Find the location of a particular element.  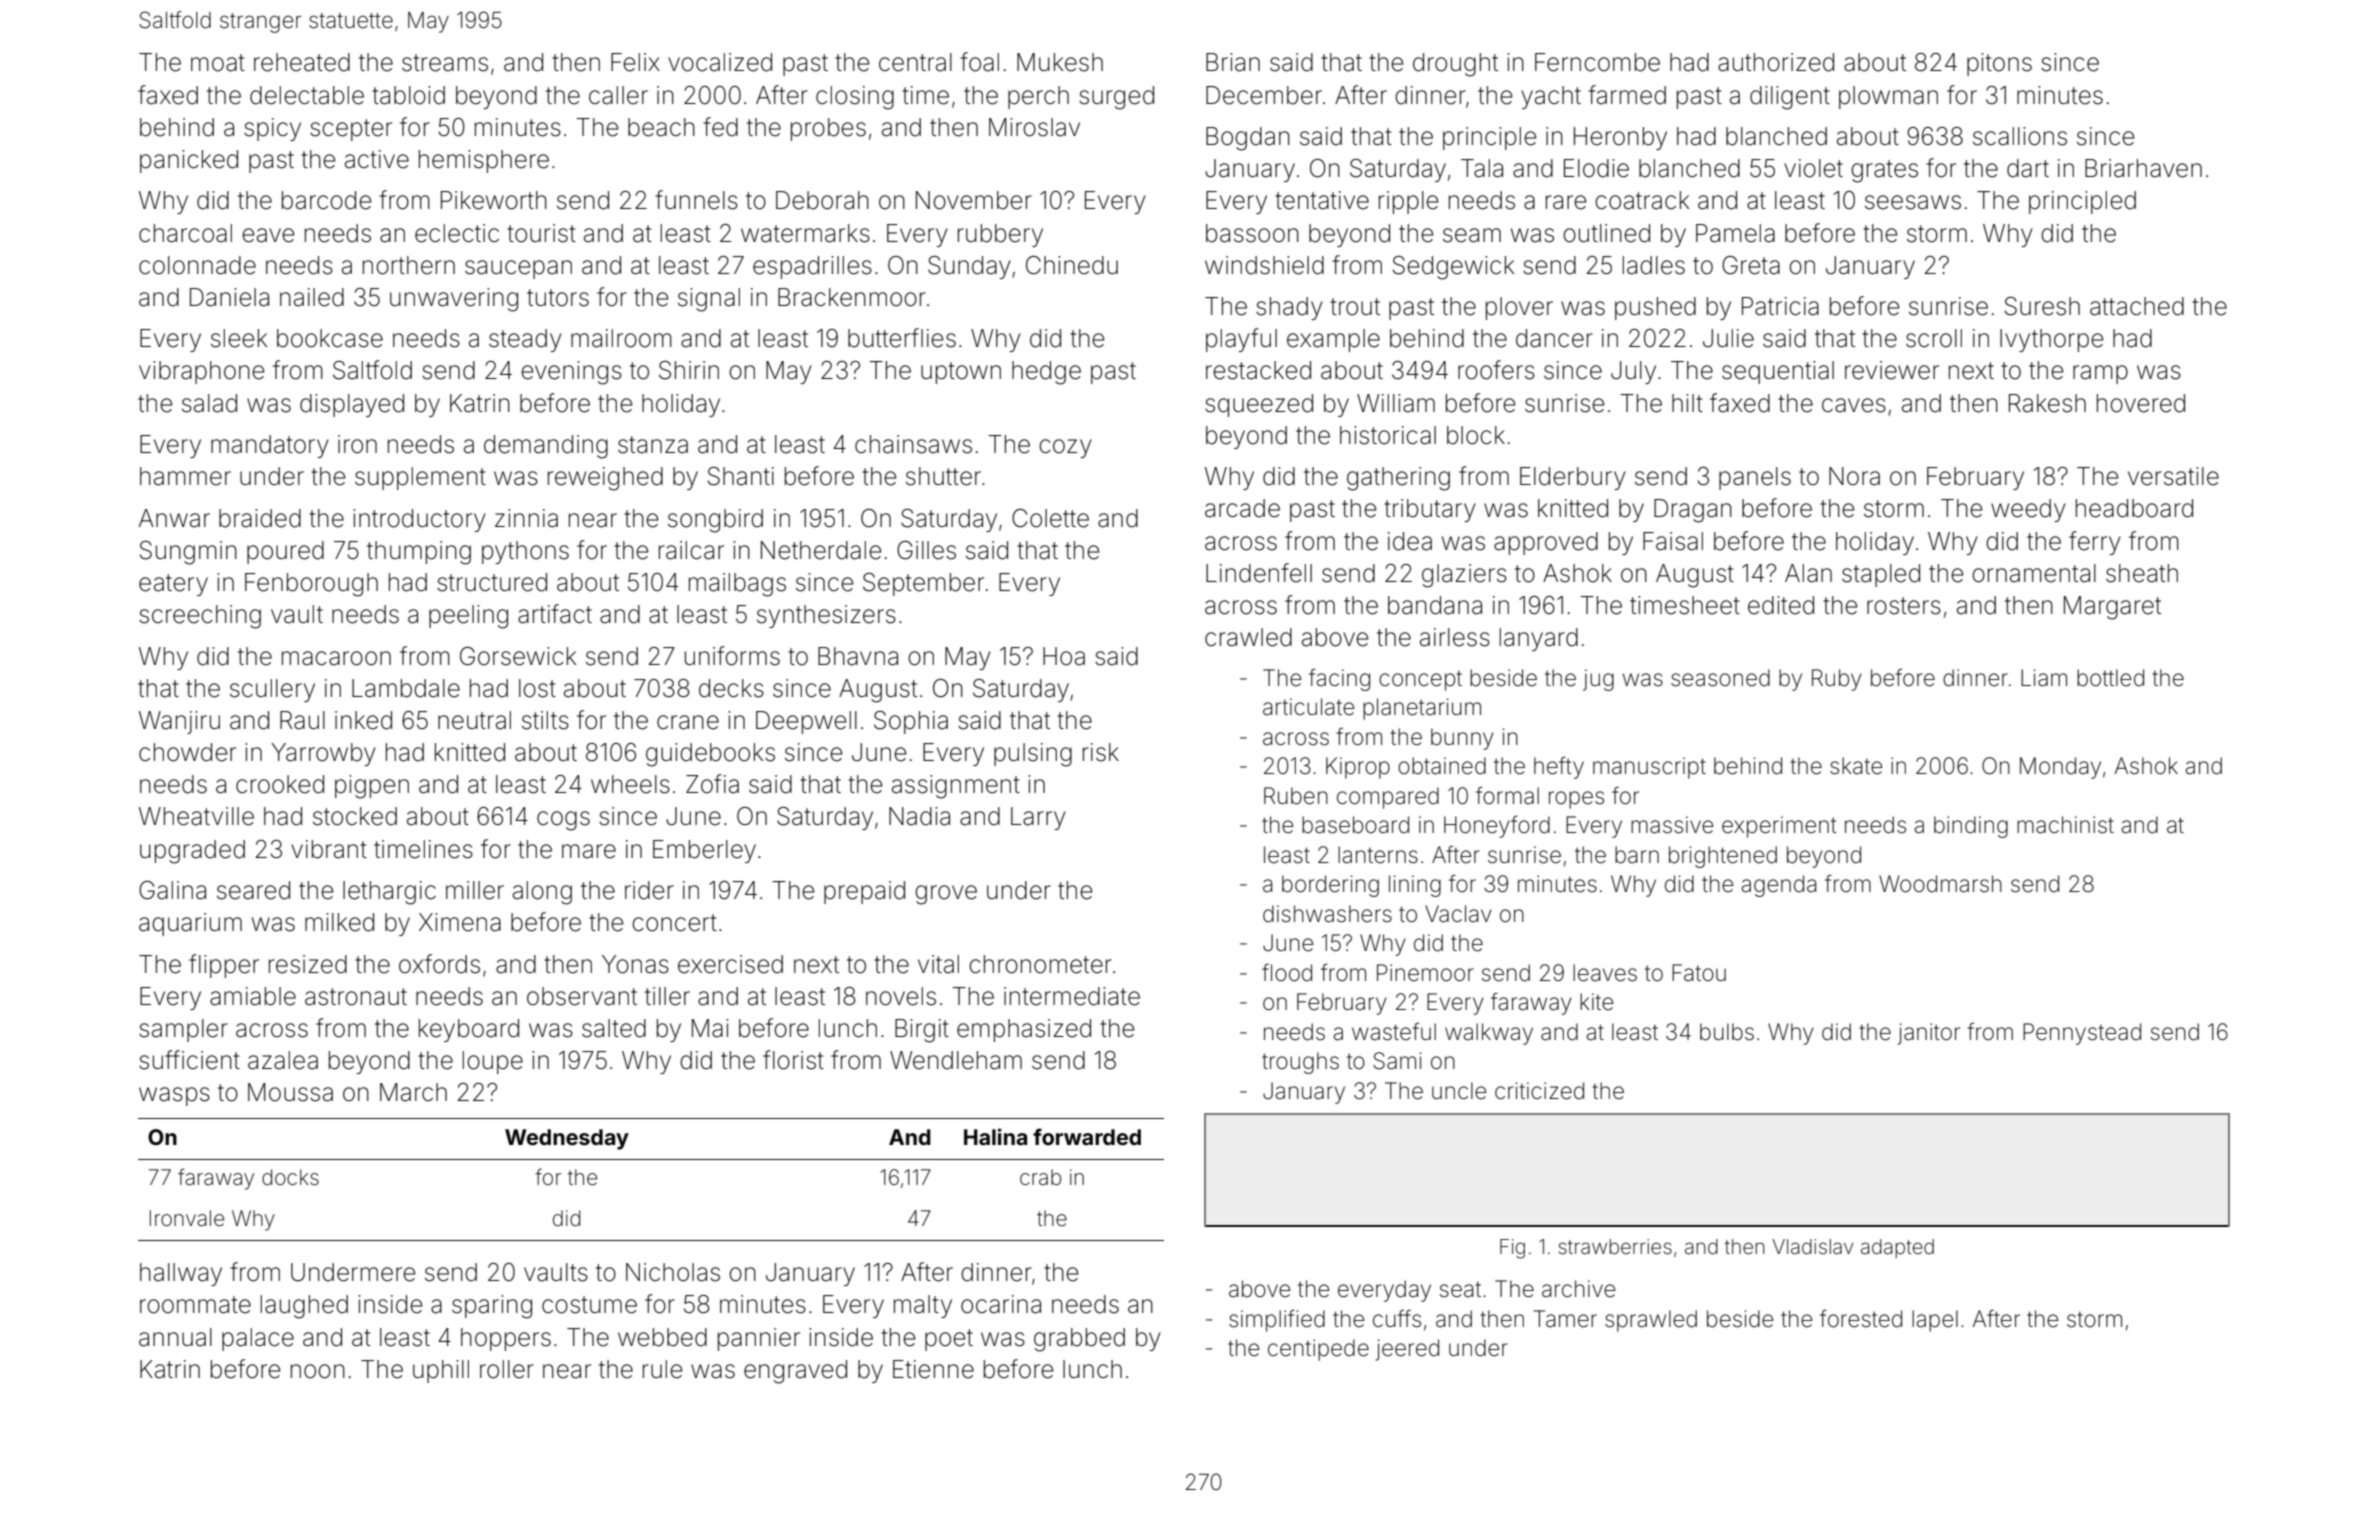

rule is located at coordinates (662, 1369).
